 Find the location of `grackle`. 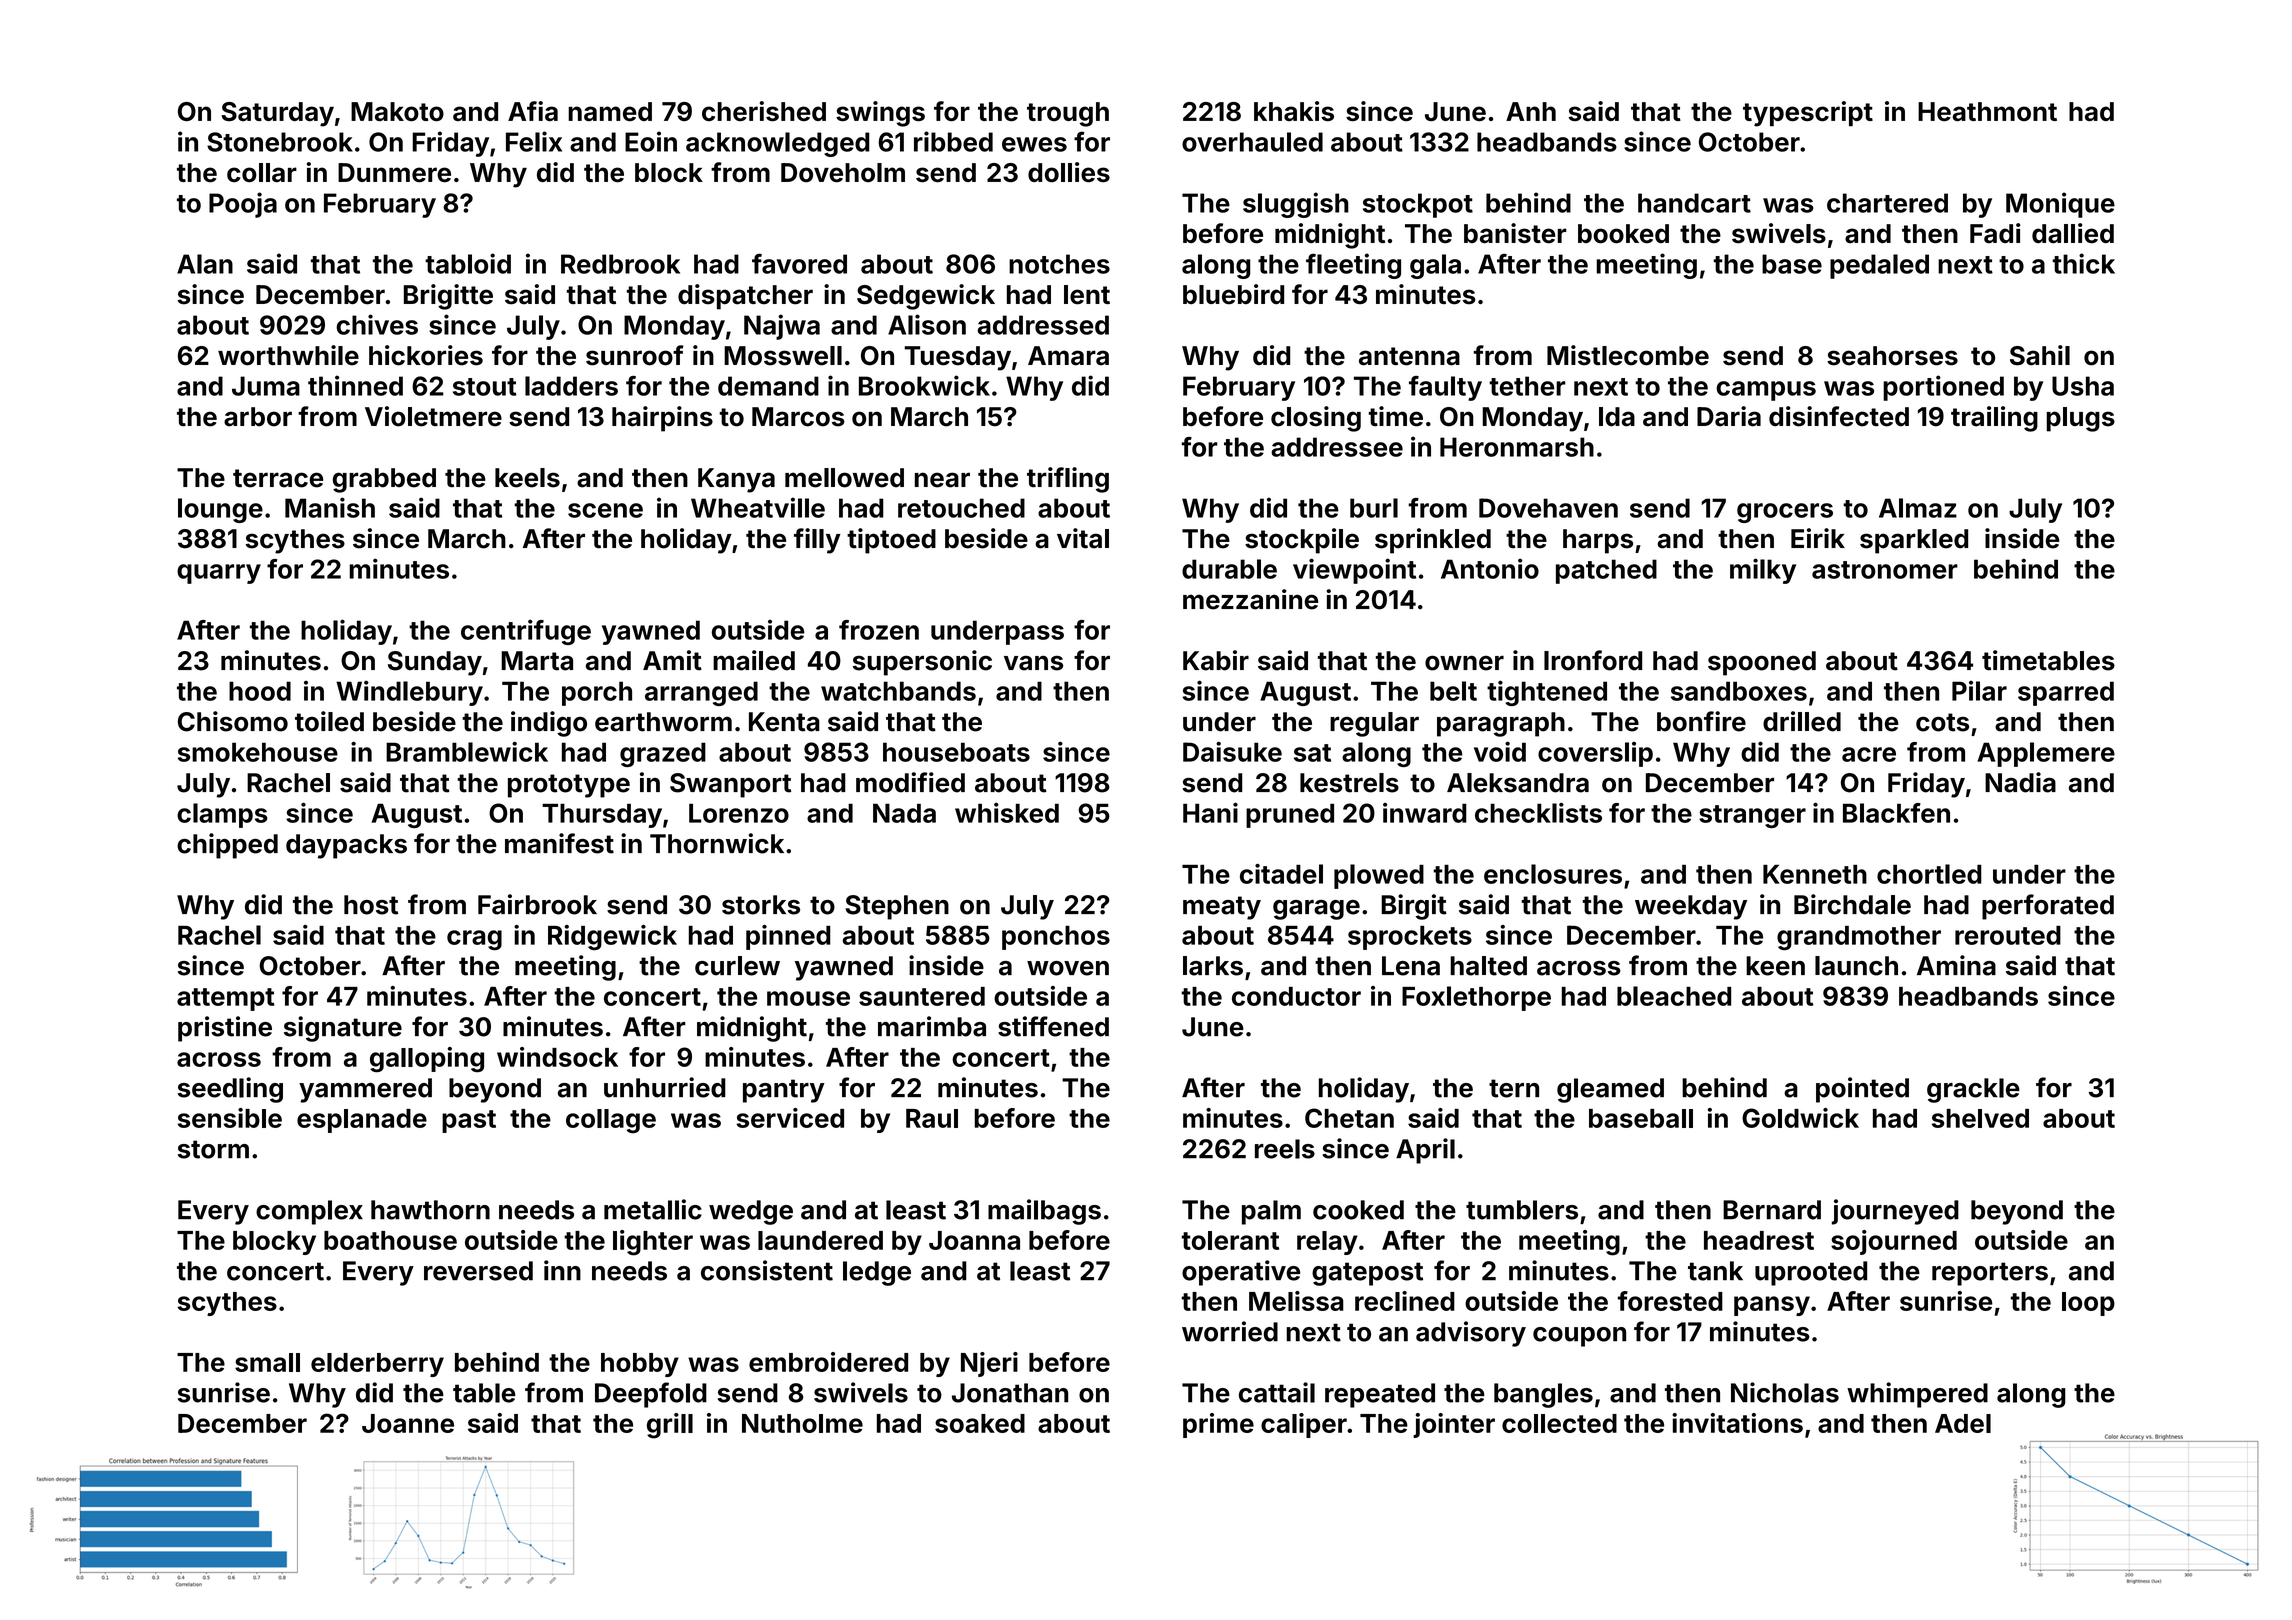

grackle is located at coordinates (1973, 1090).
